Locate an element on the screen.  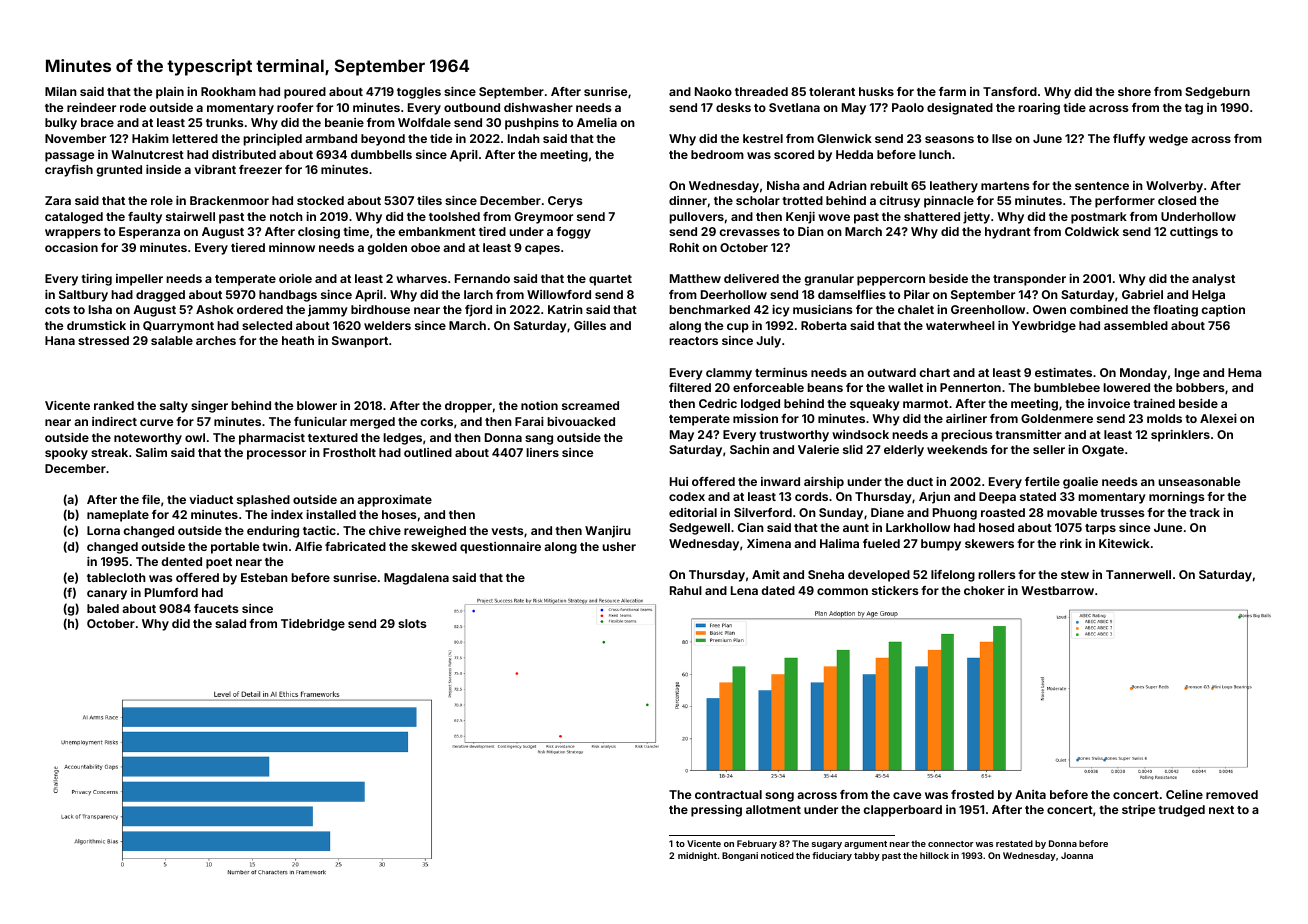
Rahul is located at coordinates (686, 590).
